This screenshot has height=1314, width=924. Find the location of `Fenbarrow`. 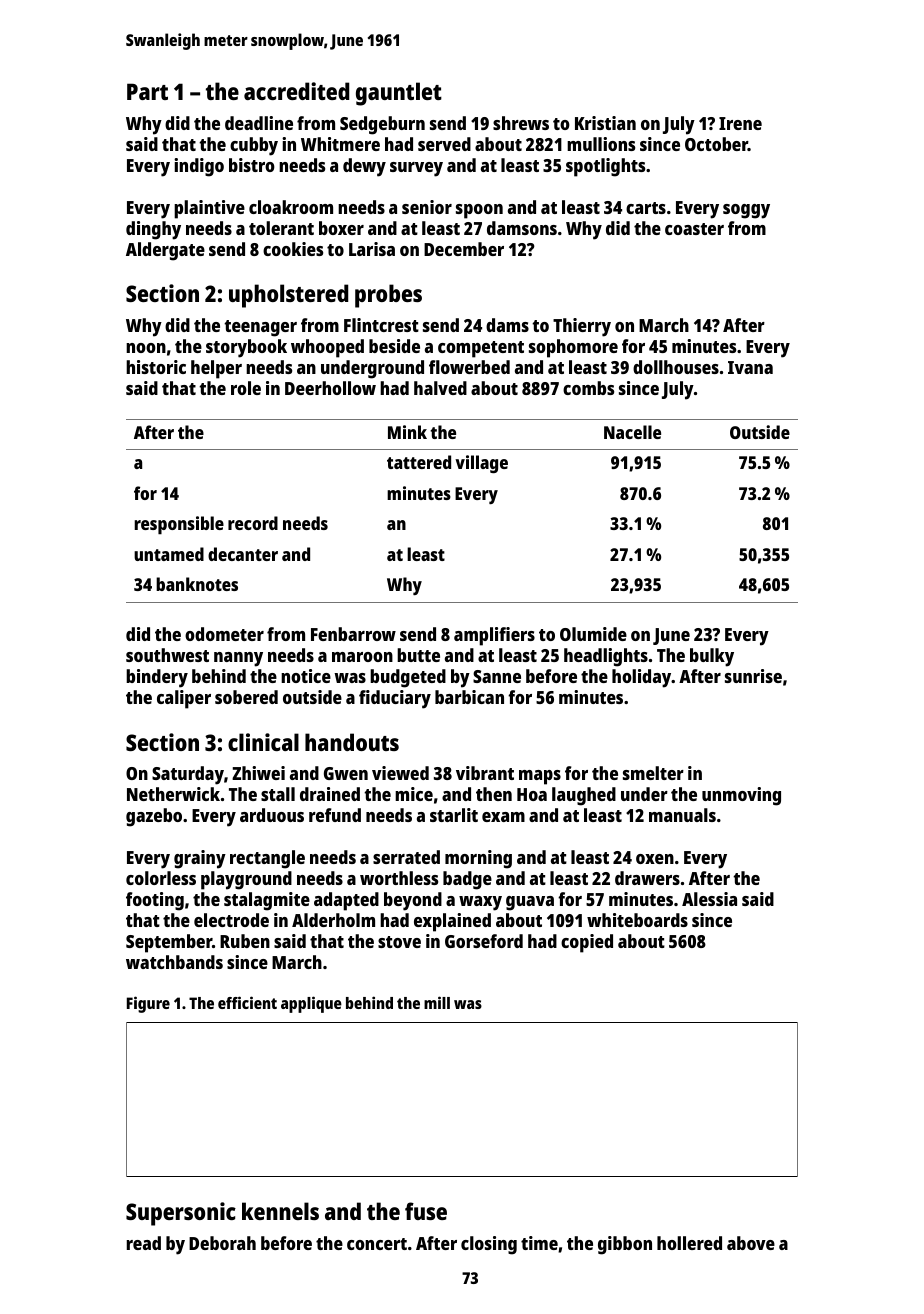

Fenbarrow is located at coordinates (353, 634).
